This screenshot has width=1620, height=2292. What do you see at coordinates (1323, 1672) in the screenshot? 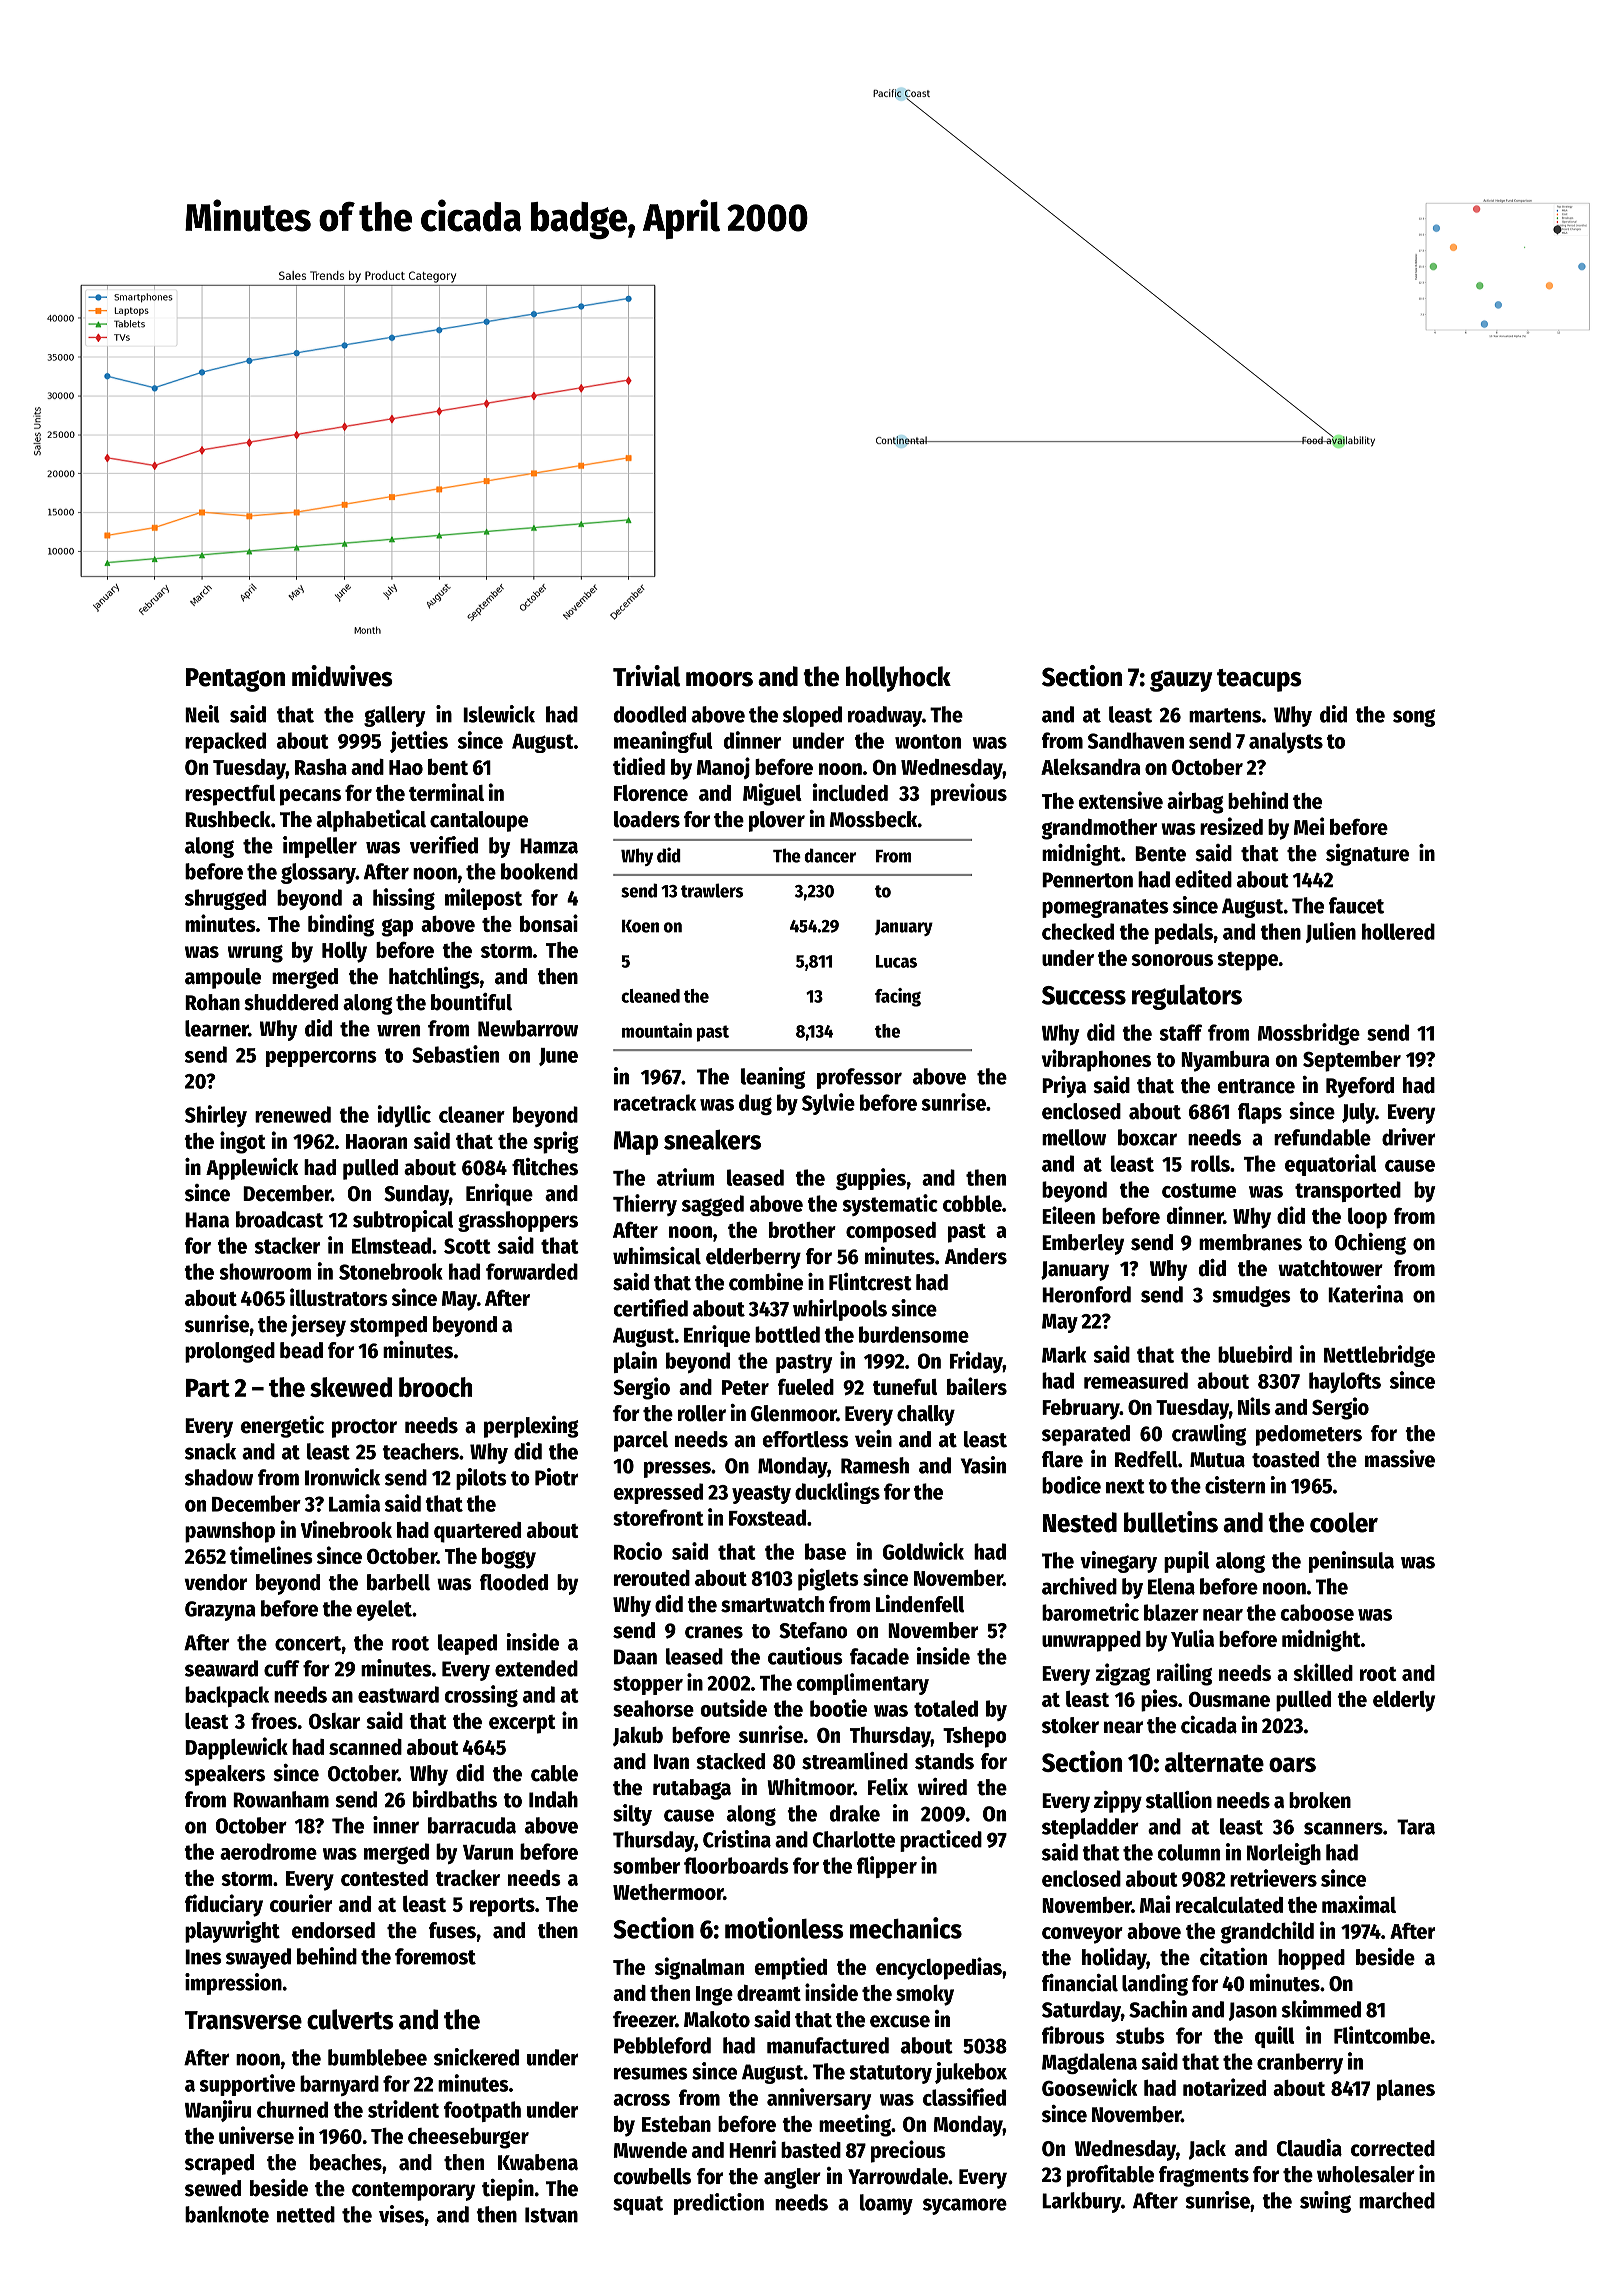
I see `skilled` at bounding box center [1323, 1672].
